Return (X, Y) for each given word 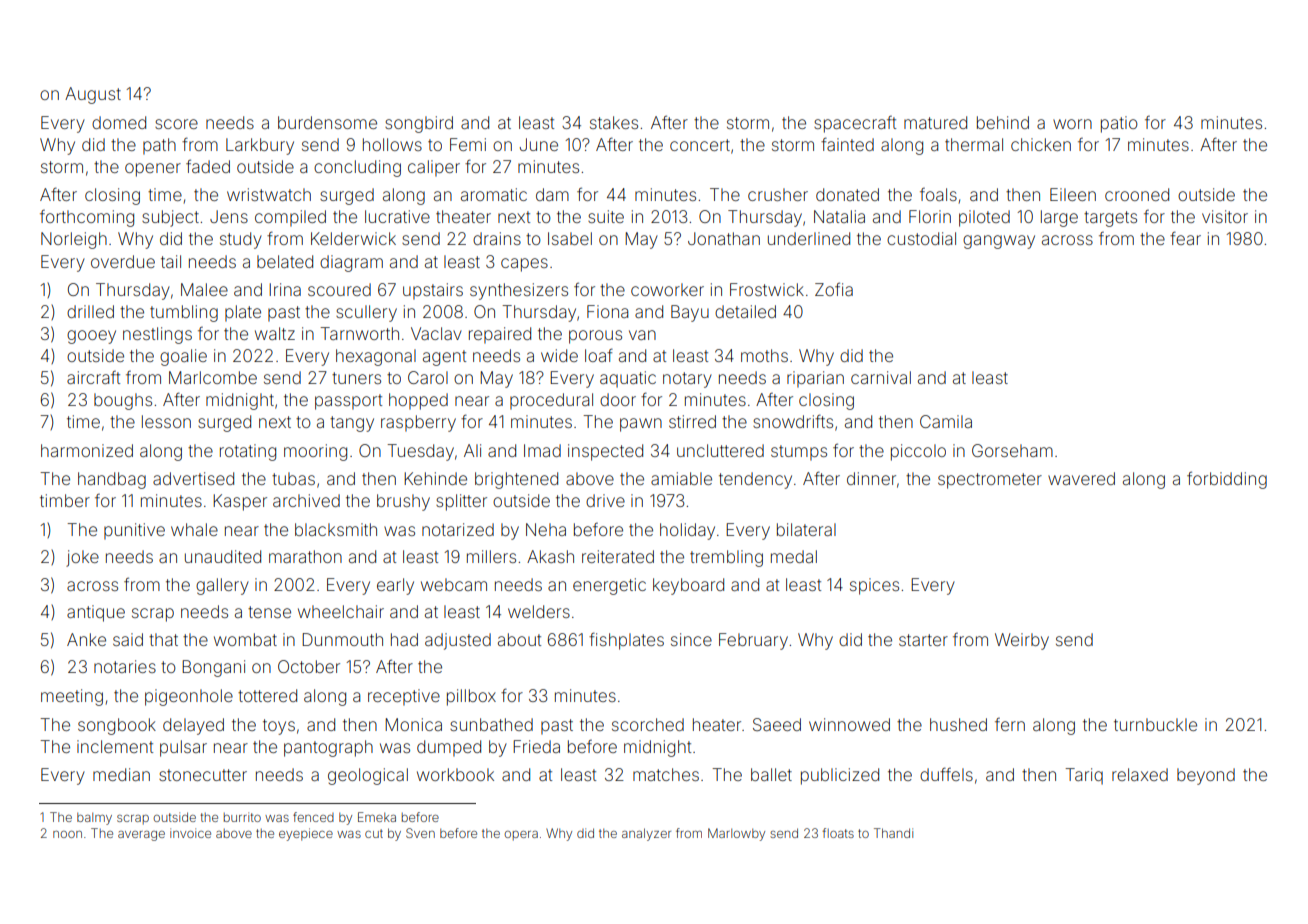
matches (666, 774)
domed (119, 122)
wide (559, 355)
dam (552, 194)
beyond (1206, 776)
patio (1119, 124)
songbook (117, 726)
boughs (123, 401)
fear (1185, 238)
